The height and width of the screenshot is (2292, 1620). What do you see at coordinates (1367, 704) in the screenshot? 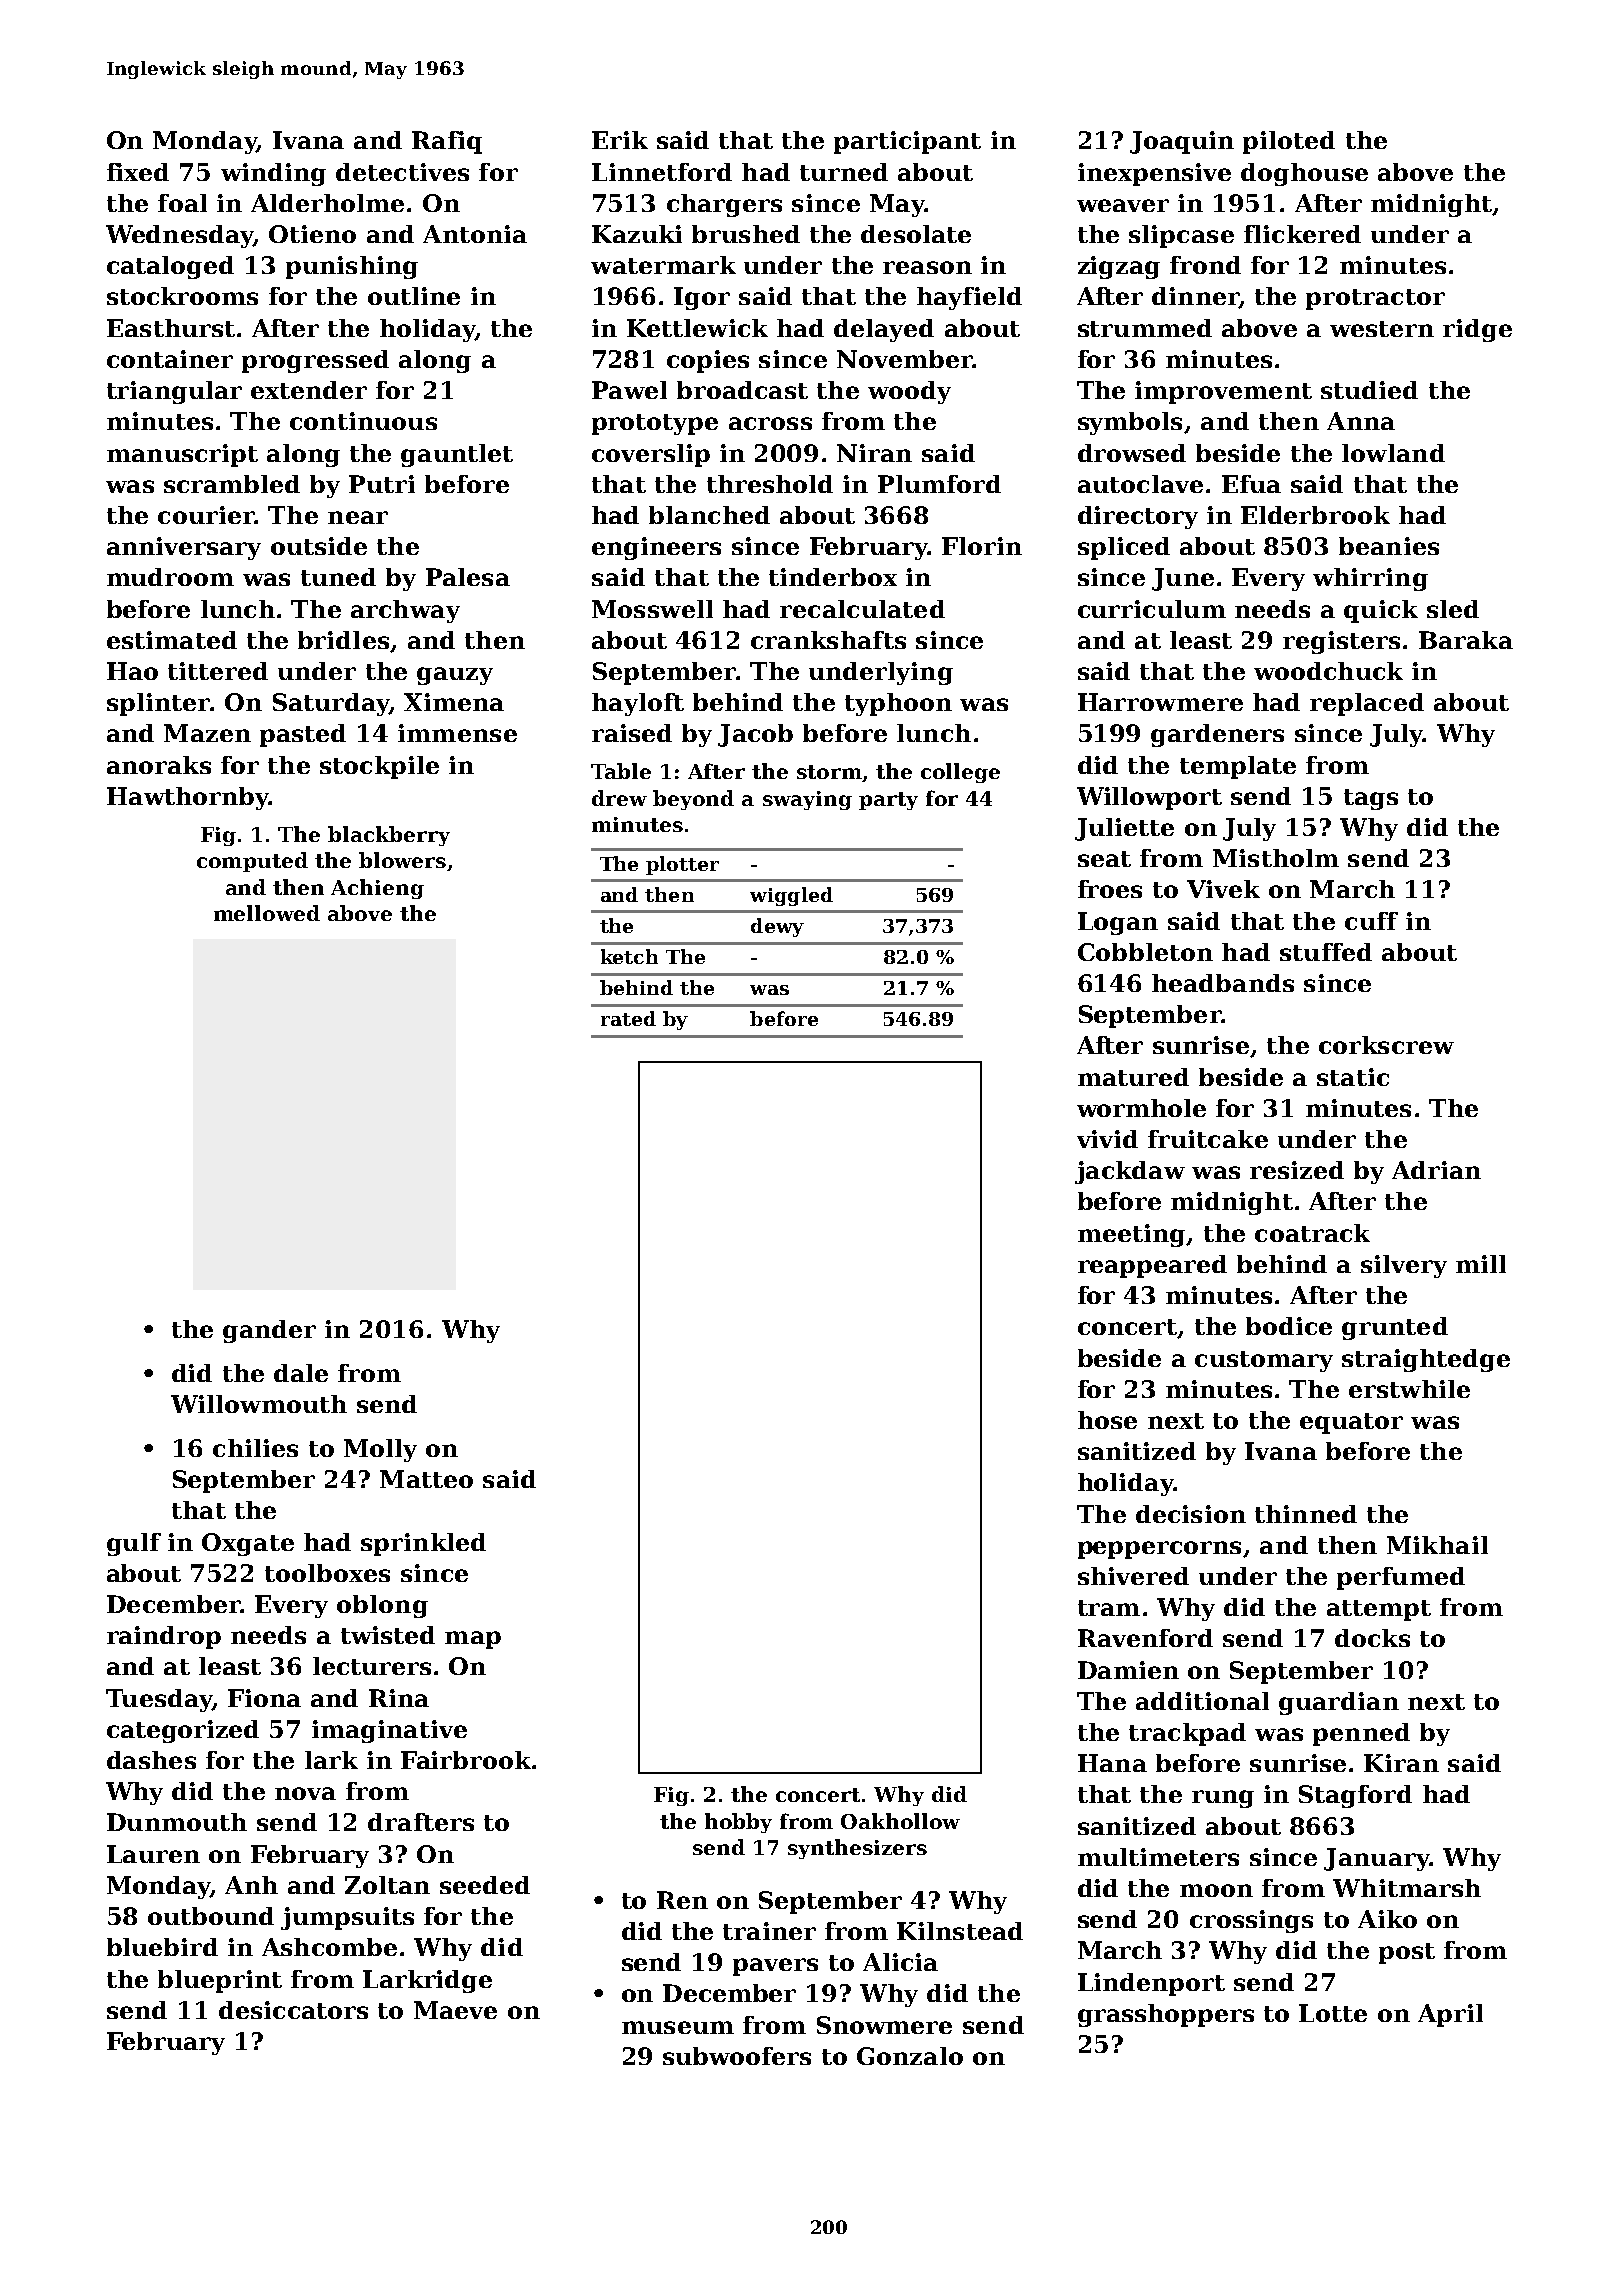
I see `replaced` at bounding box center [1367, 704].
